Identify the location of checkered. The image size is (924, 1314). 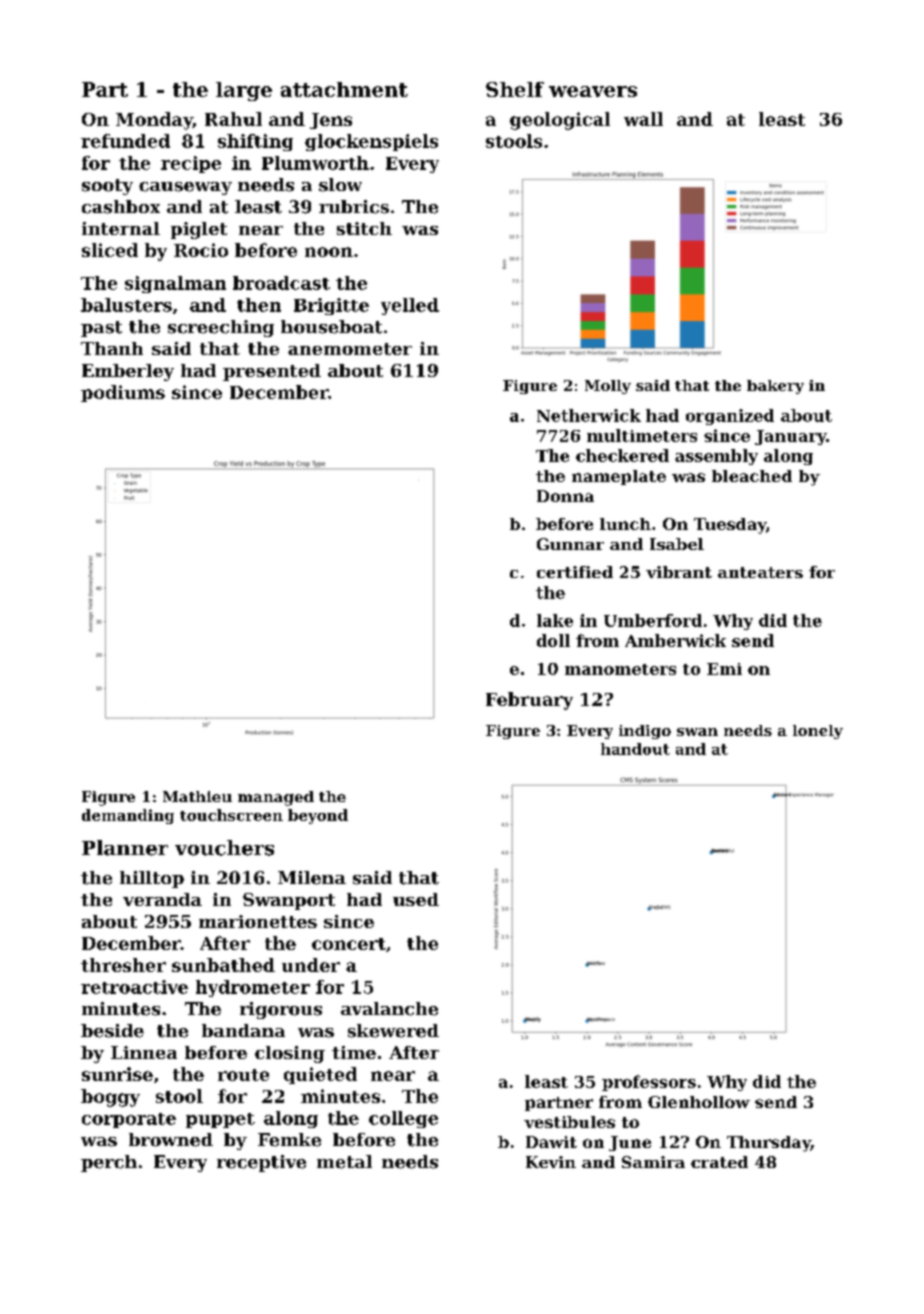
(622, 455).
